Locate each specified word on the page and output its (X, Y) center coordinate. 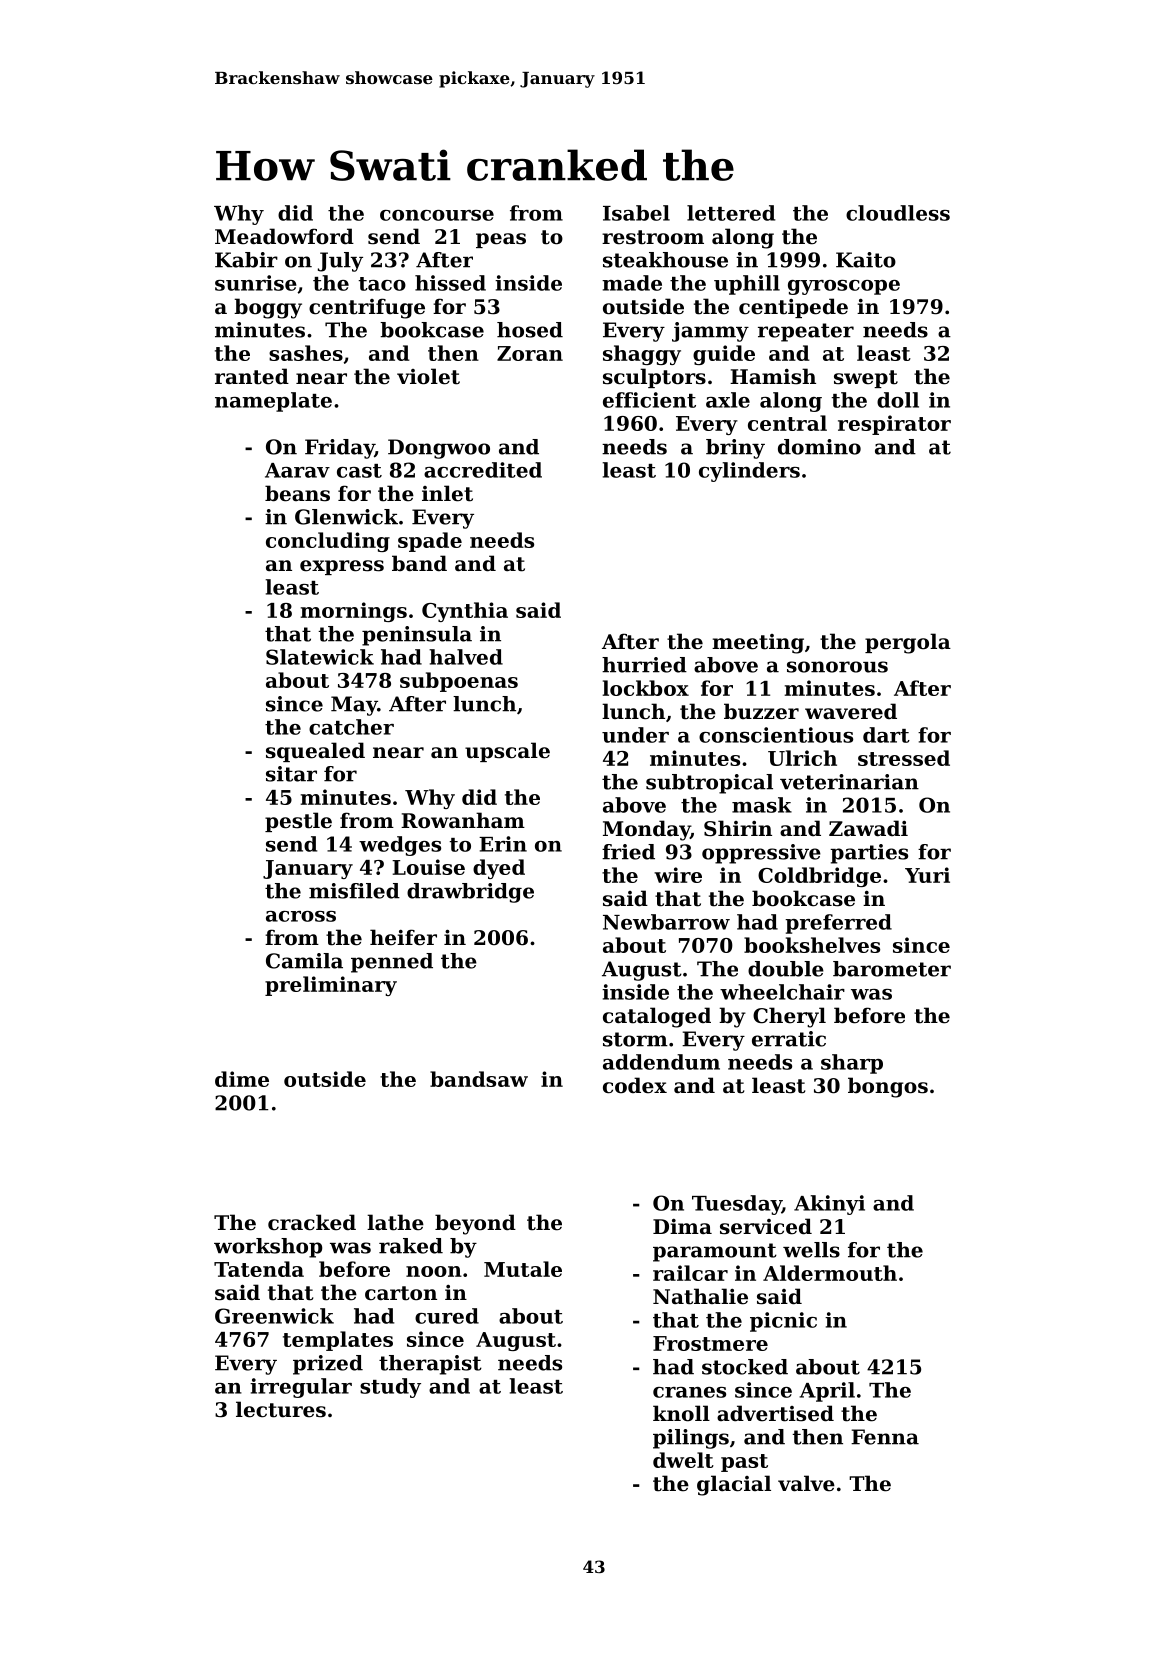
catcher (351, 727)
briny (735, 449)
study (390, 1388)
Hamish (773, 376)
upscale (507, 752)
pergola (908, 643)
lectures (281, 1409)
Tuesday (737, 1205)
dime (242, 1079)
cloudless (898, 213)
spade (430, 542)
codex (635, 1085)
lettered (731, 213)
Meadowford (284, 236)
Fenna (885, 1437)
